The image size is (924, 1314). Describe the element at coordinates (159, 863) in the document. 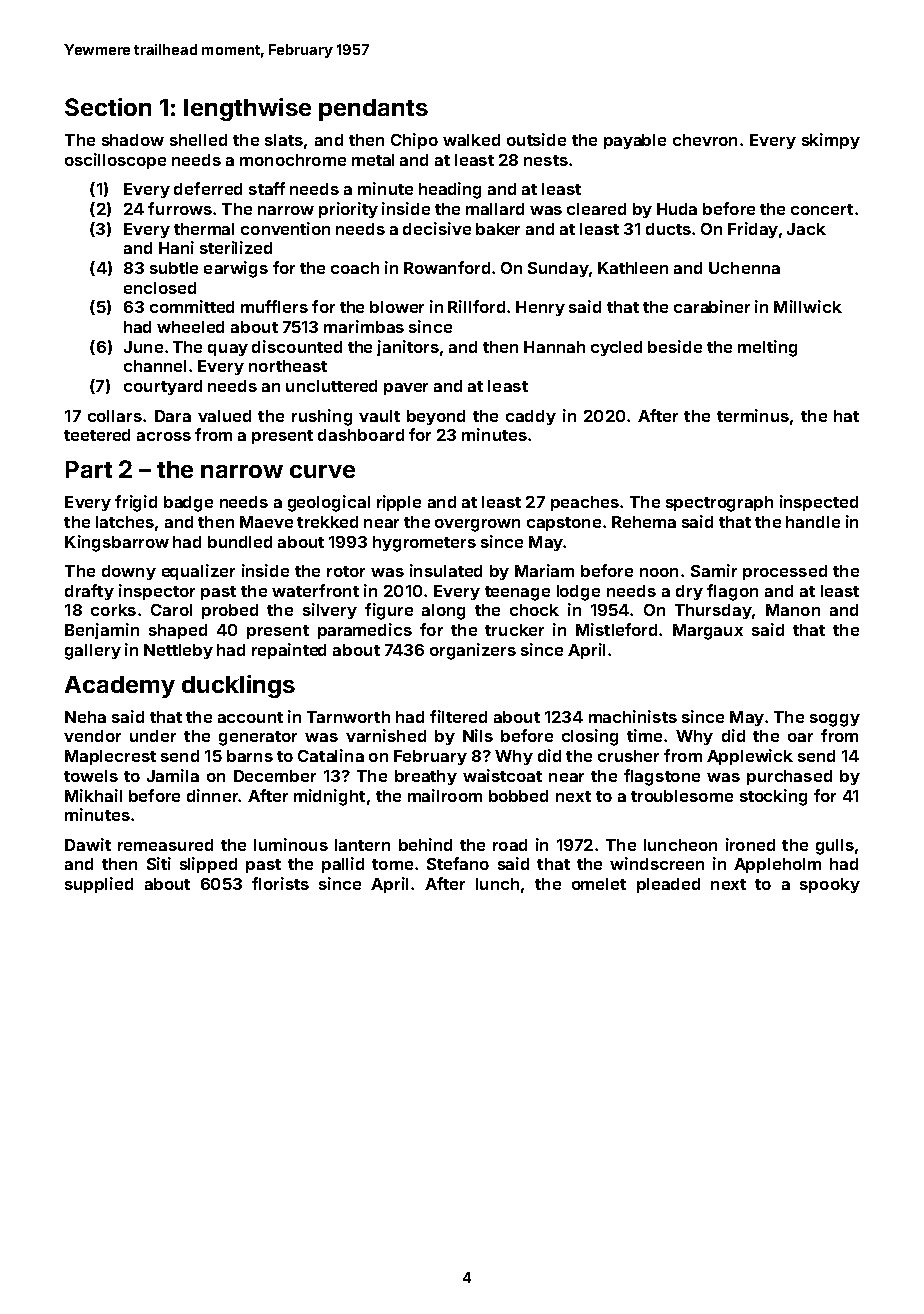

I see `Siti` at that location.
